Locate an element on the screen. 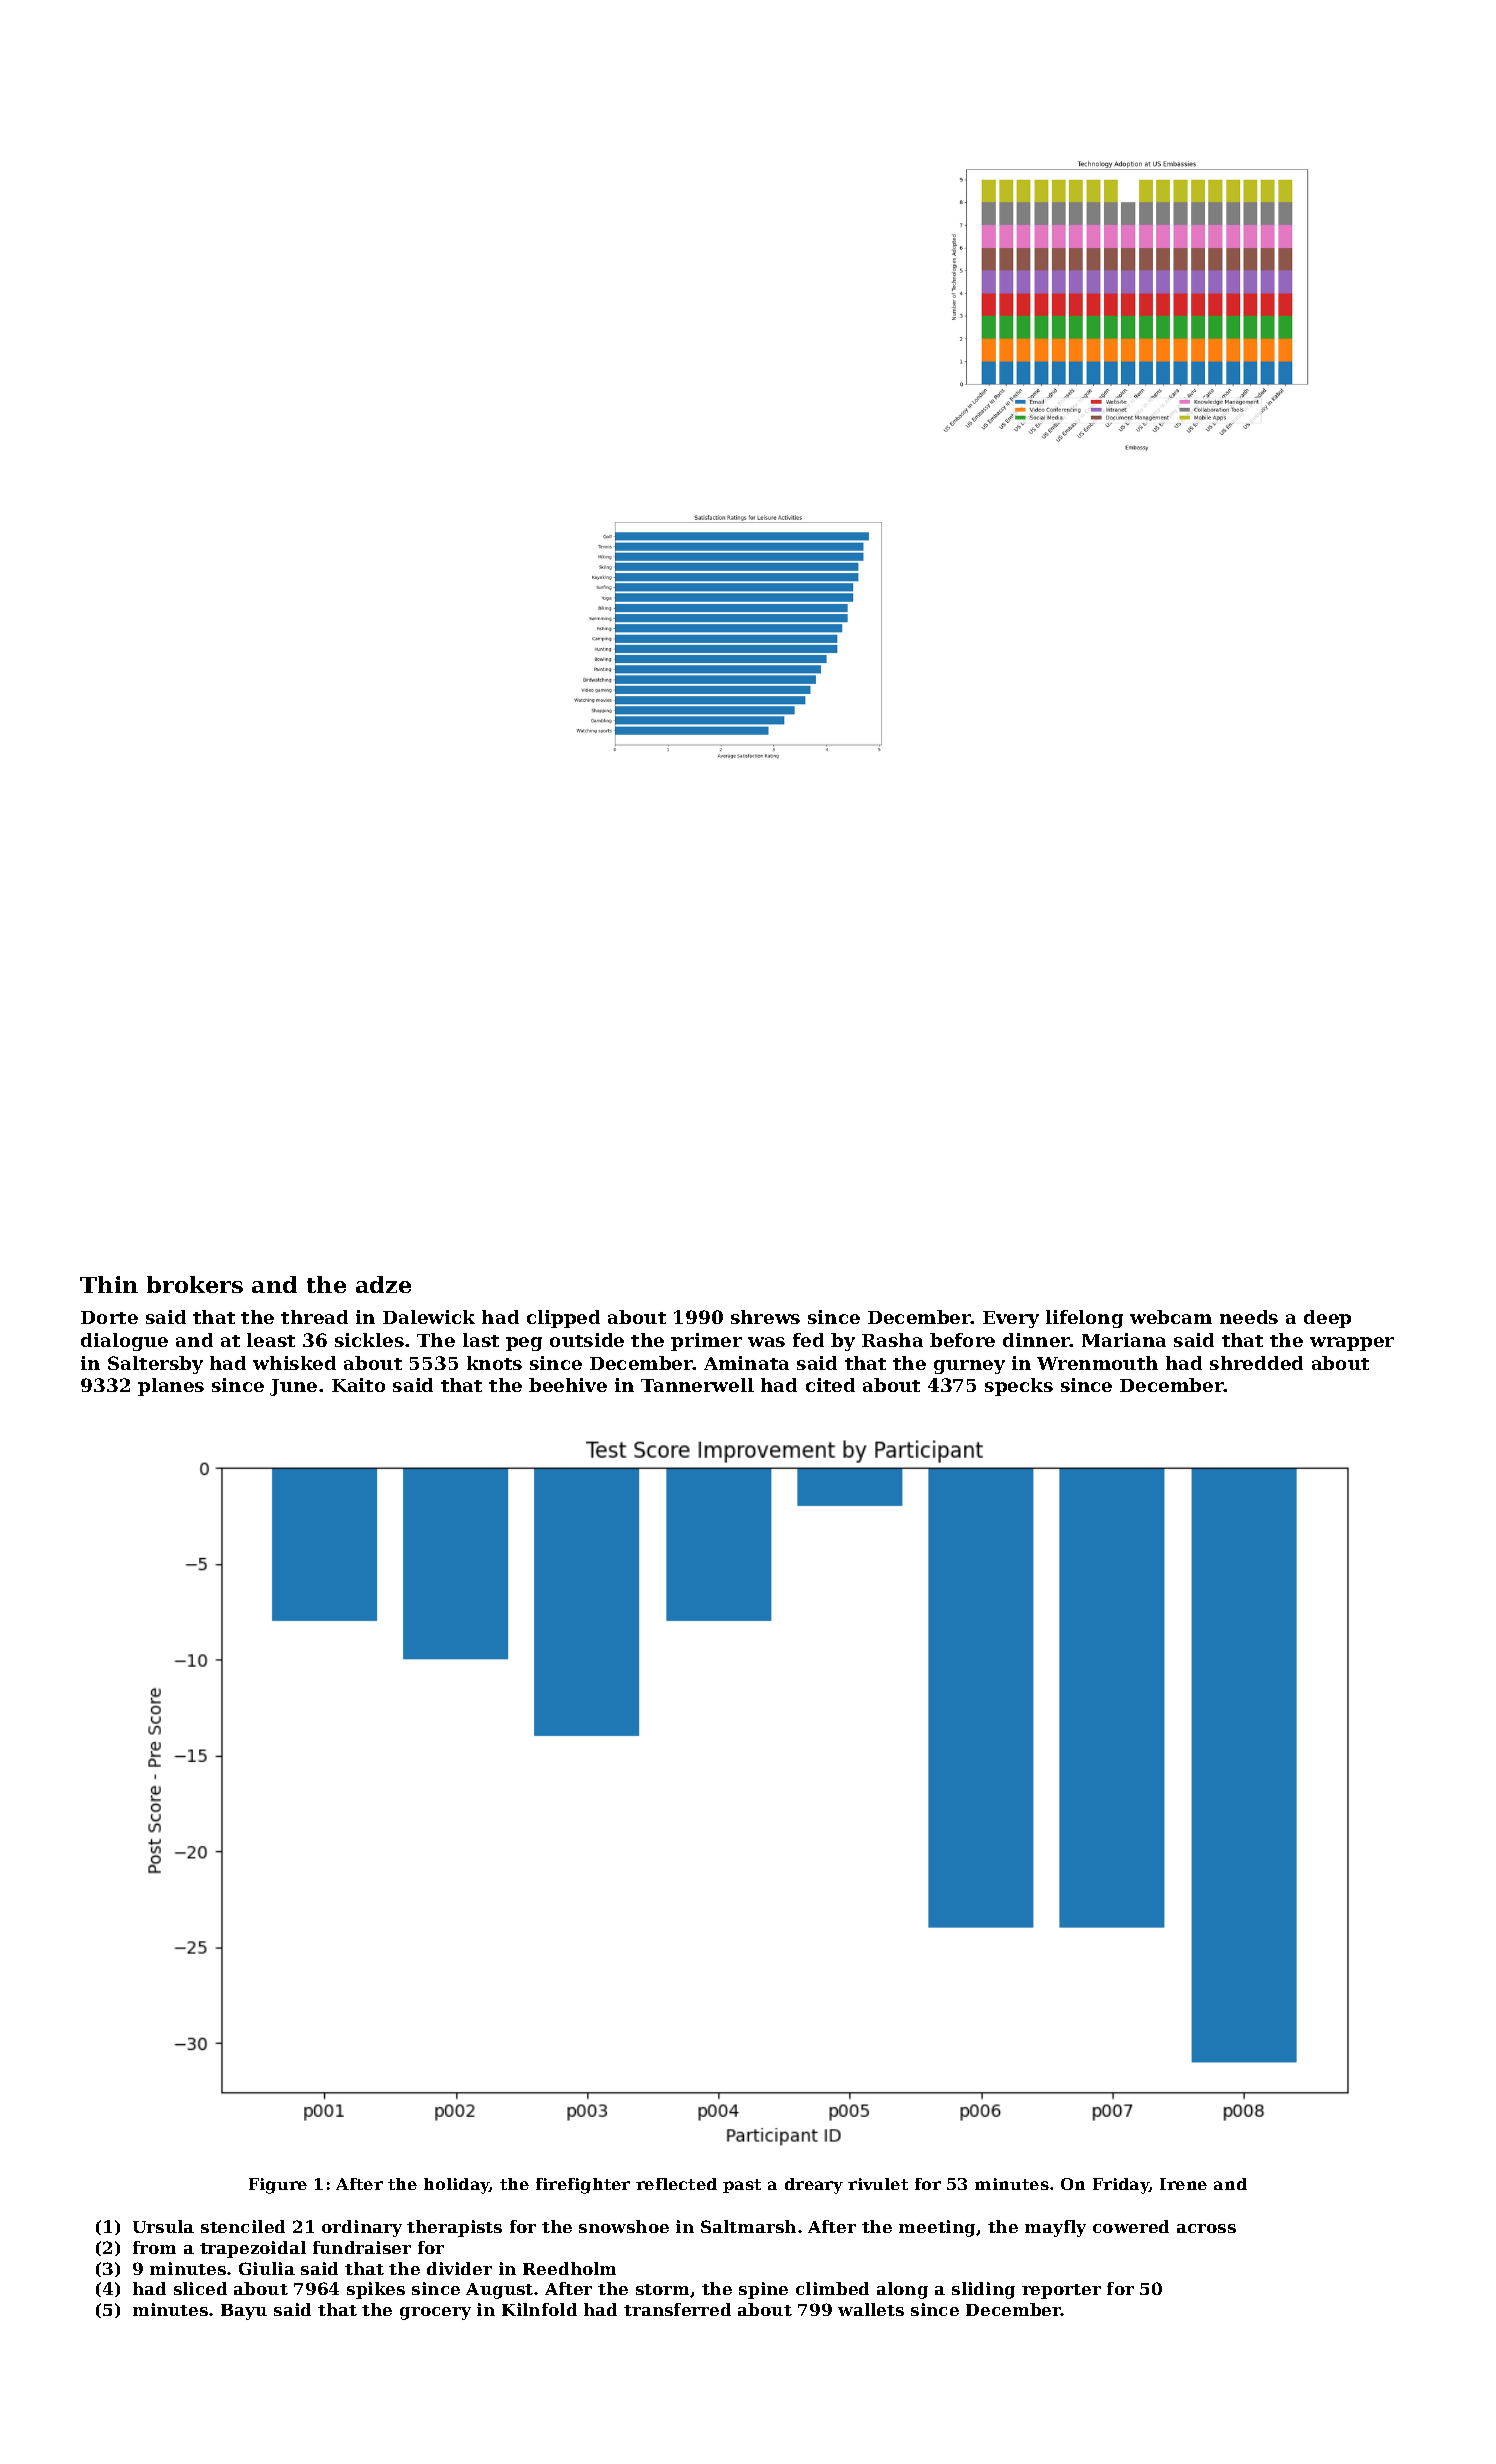 The width and height of the screenshot is (1496, 2464). shredded is located at coordinates (1256, 1363).
